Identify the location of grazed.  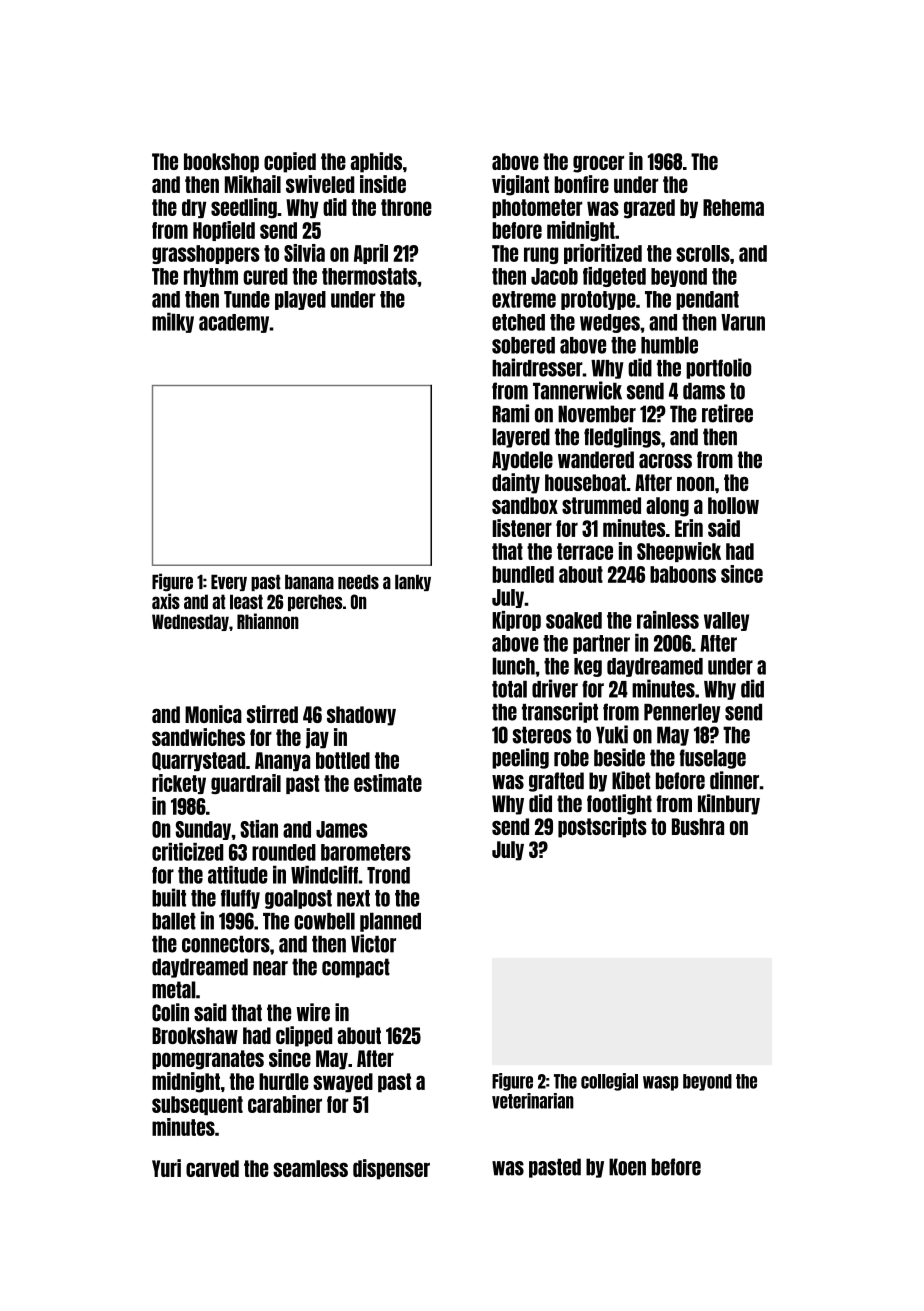
(649, 209).
